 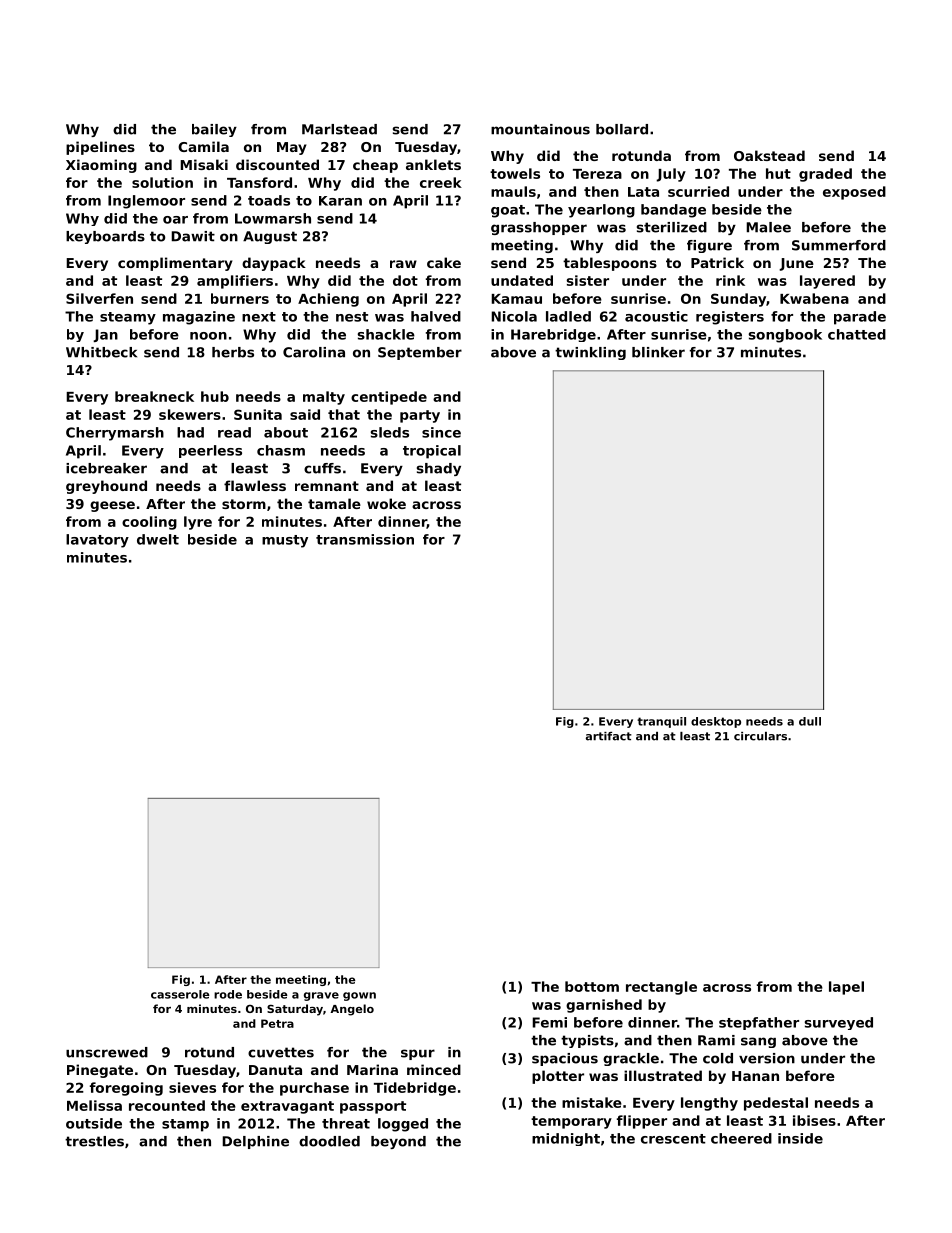 What do you see at coordinates (327, 486) in the page?
I see `remnant` at bounding box center [327, 486].
